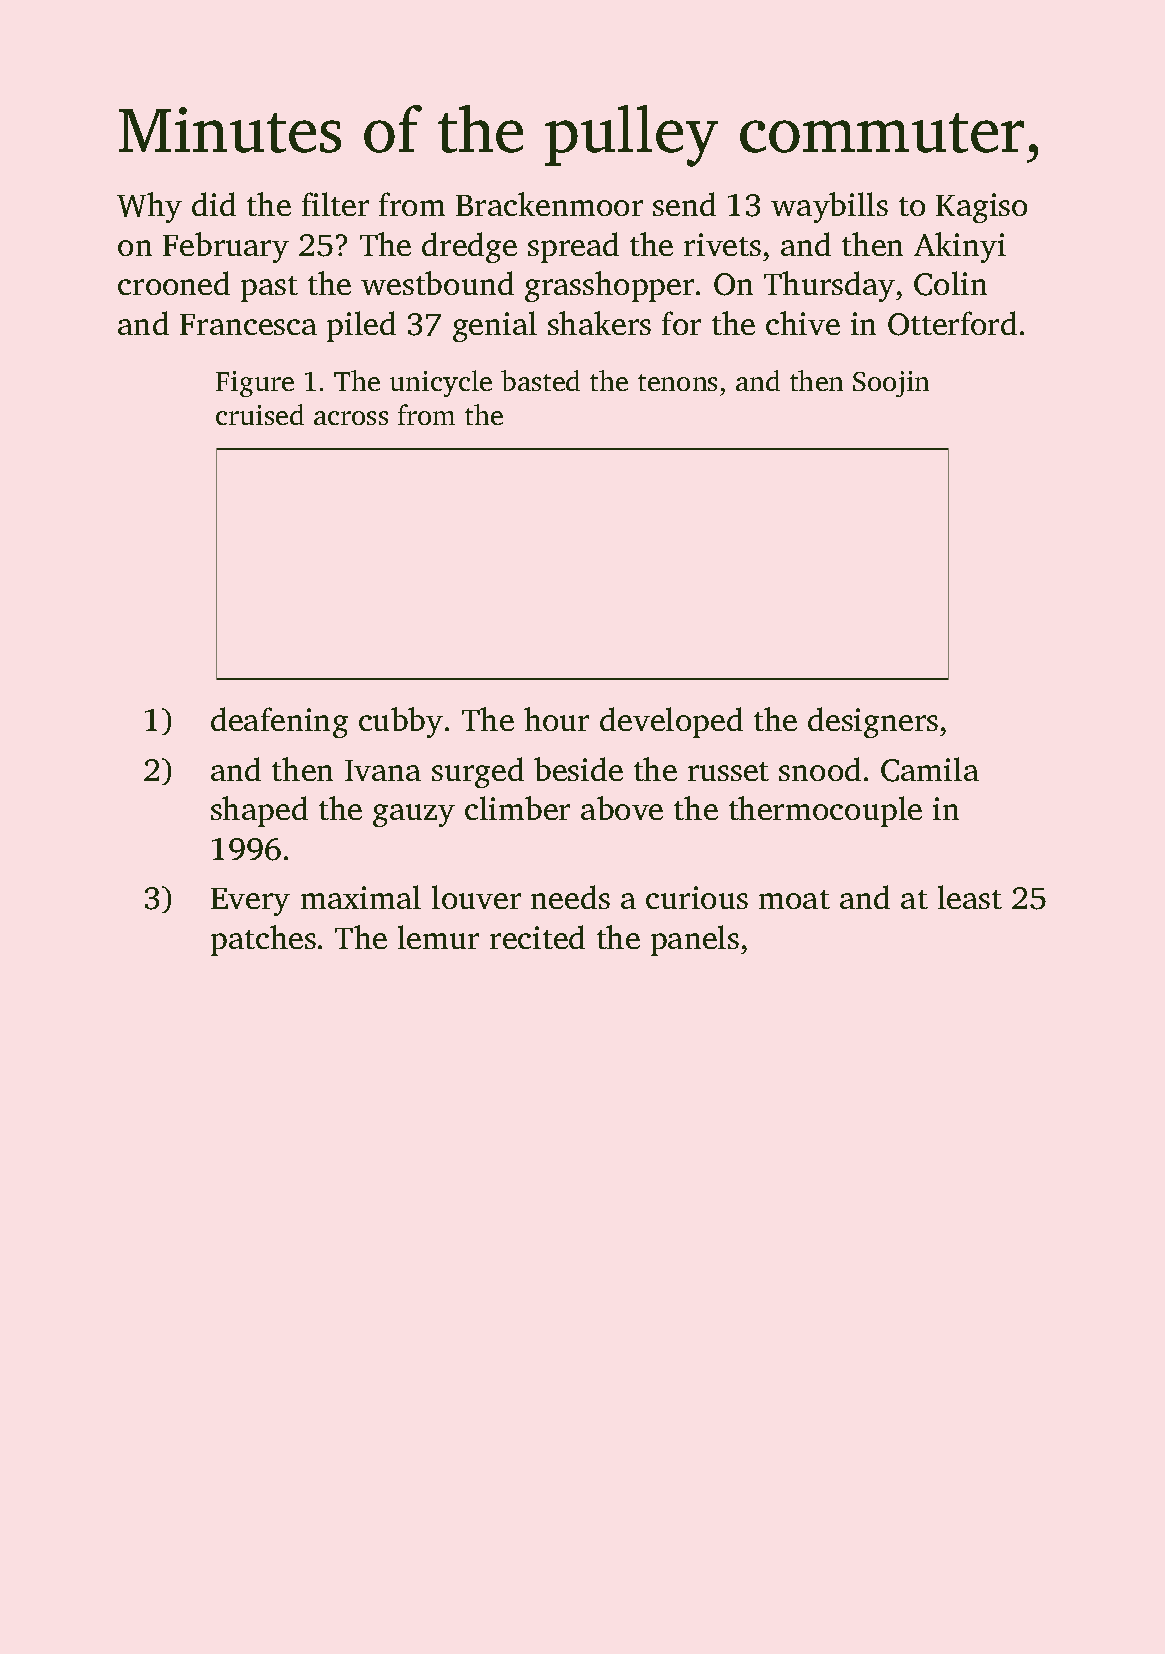 Image resolution: width=1165 pixels, height=1654 pixels. Describe the element at coordinates (695, 940) in the page. I see `panels` at that location.
